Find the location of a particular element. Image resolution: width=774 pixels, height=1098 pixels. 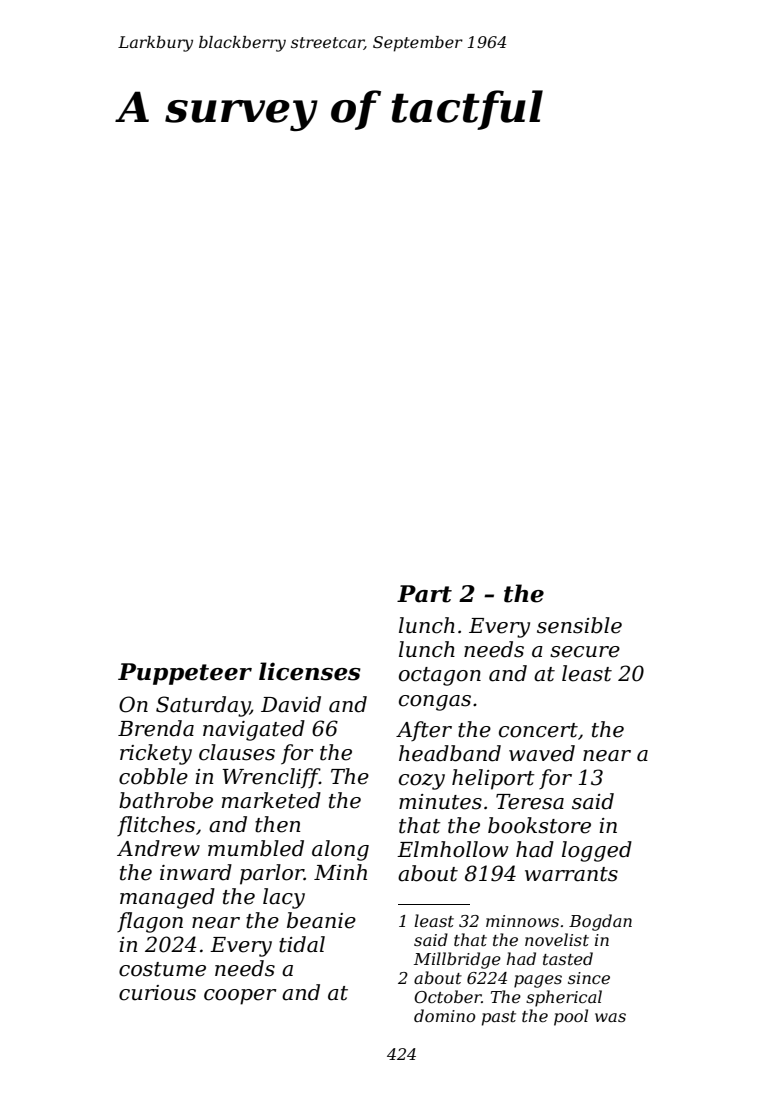

curious is located at coordinates (157, 993).
